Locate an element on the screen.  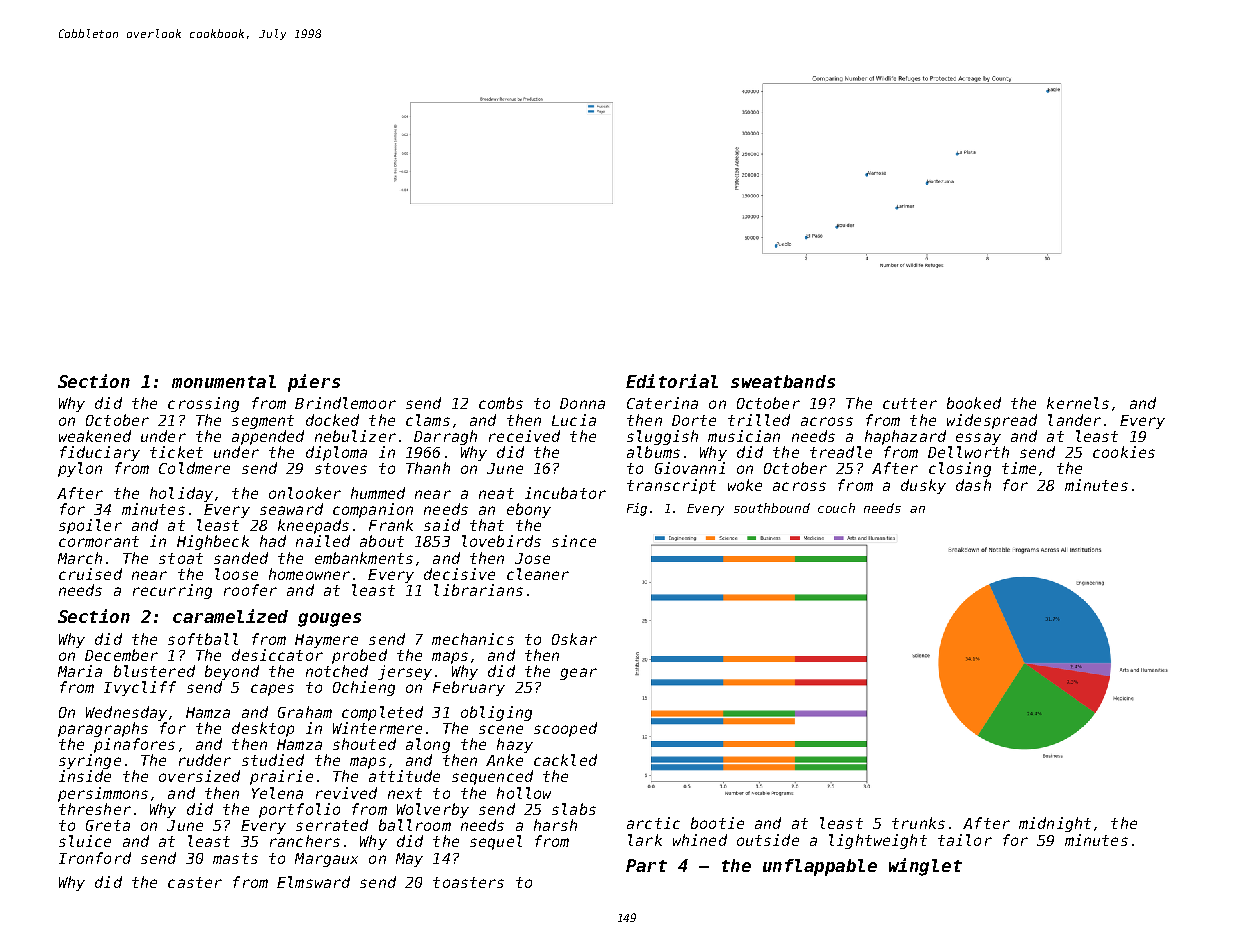
Oskar is located at coordinates (574, 639).
